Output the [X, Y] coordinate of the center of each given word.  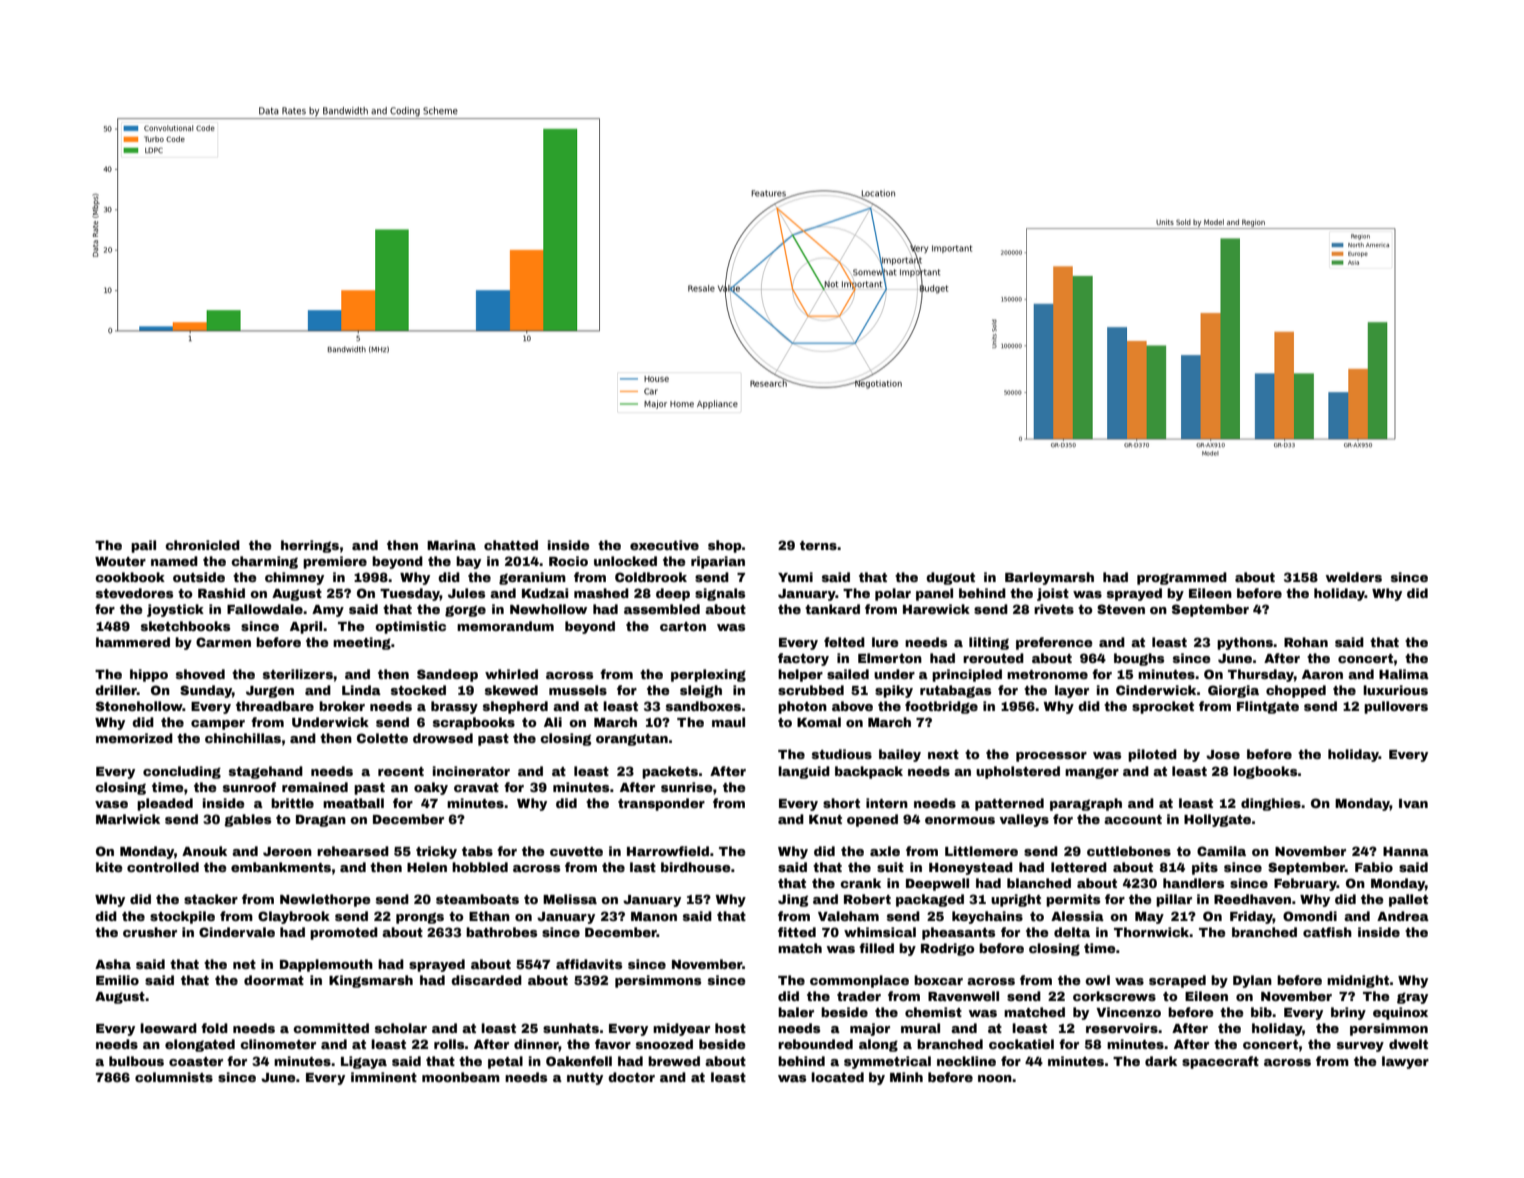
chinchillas [243, 738]
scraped [1177, 981]
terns [818, 545]
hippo [149, 675]
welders [1354, 577]
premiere [335, 562]
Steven [1121, 609]
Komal [819, 722]
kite [109, 867]
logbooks [1265, 772]
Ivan [1413, 803]
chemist [933, 1012]
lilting [989, 643]
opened [872, 820]
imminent [384, 1077]
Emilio [117, 980]
